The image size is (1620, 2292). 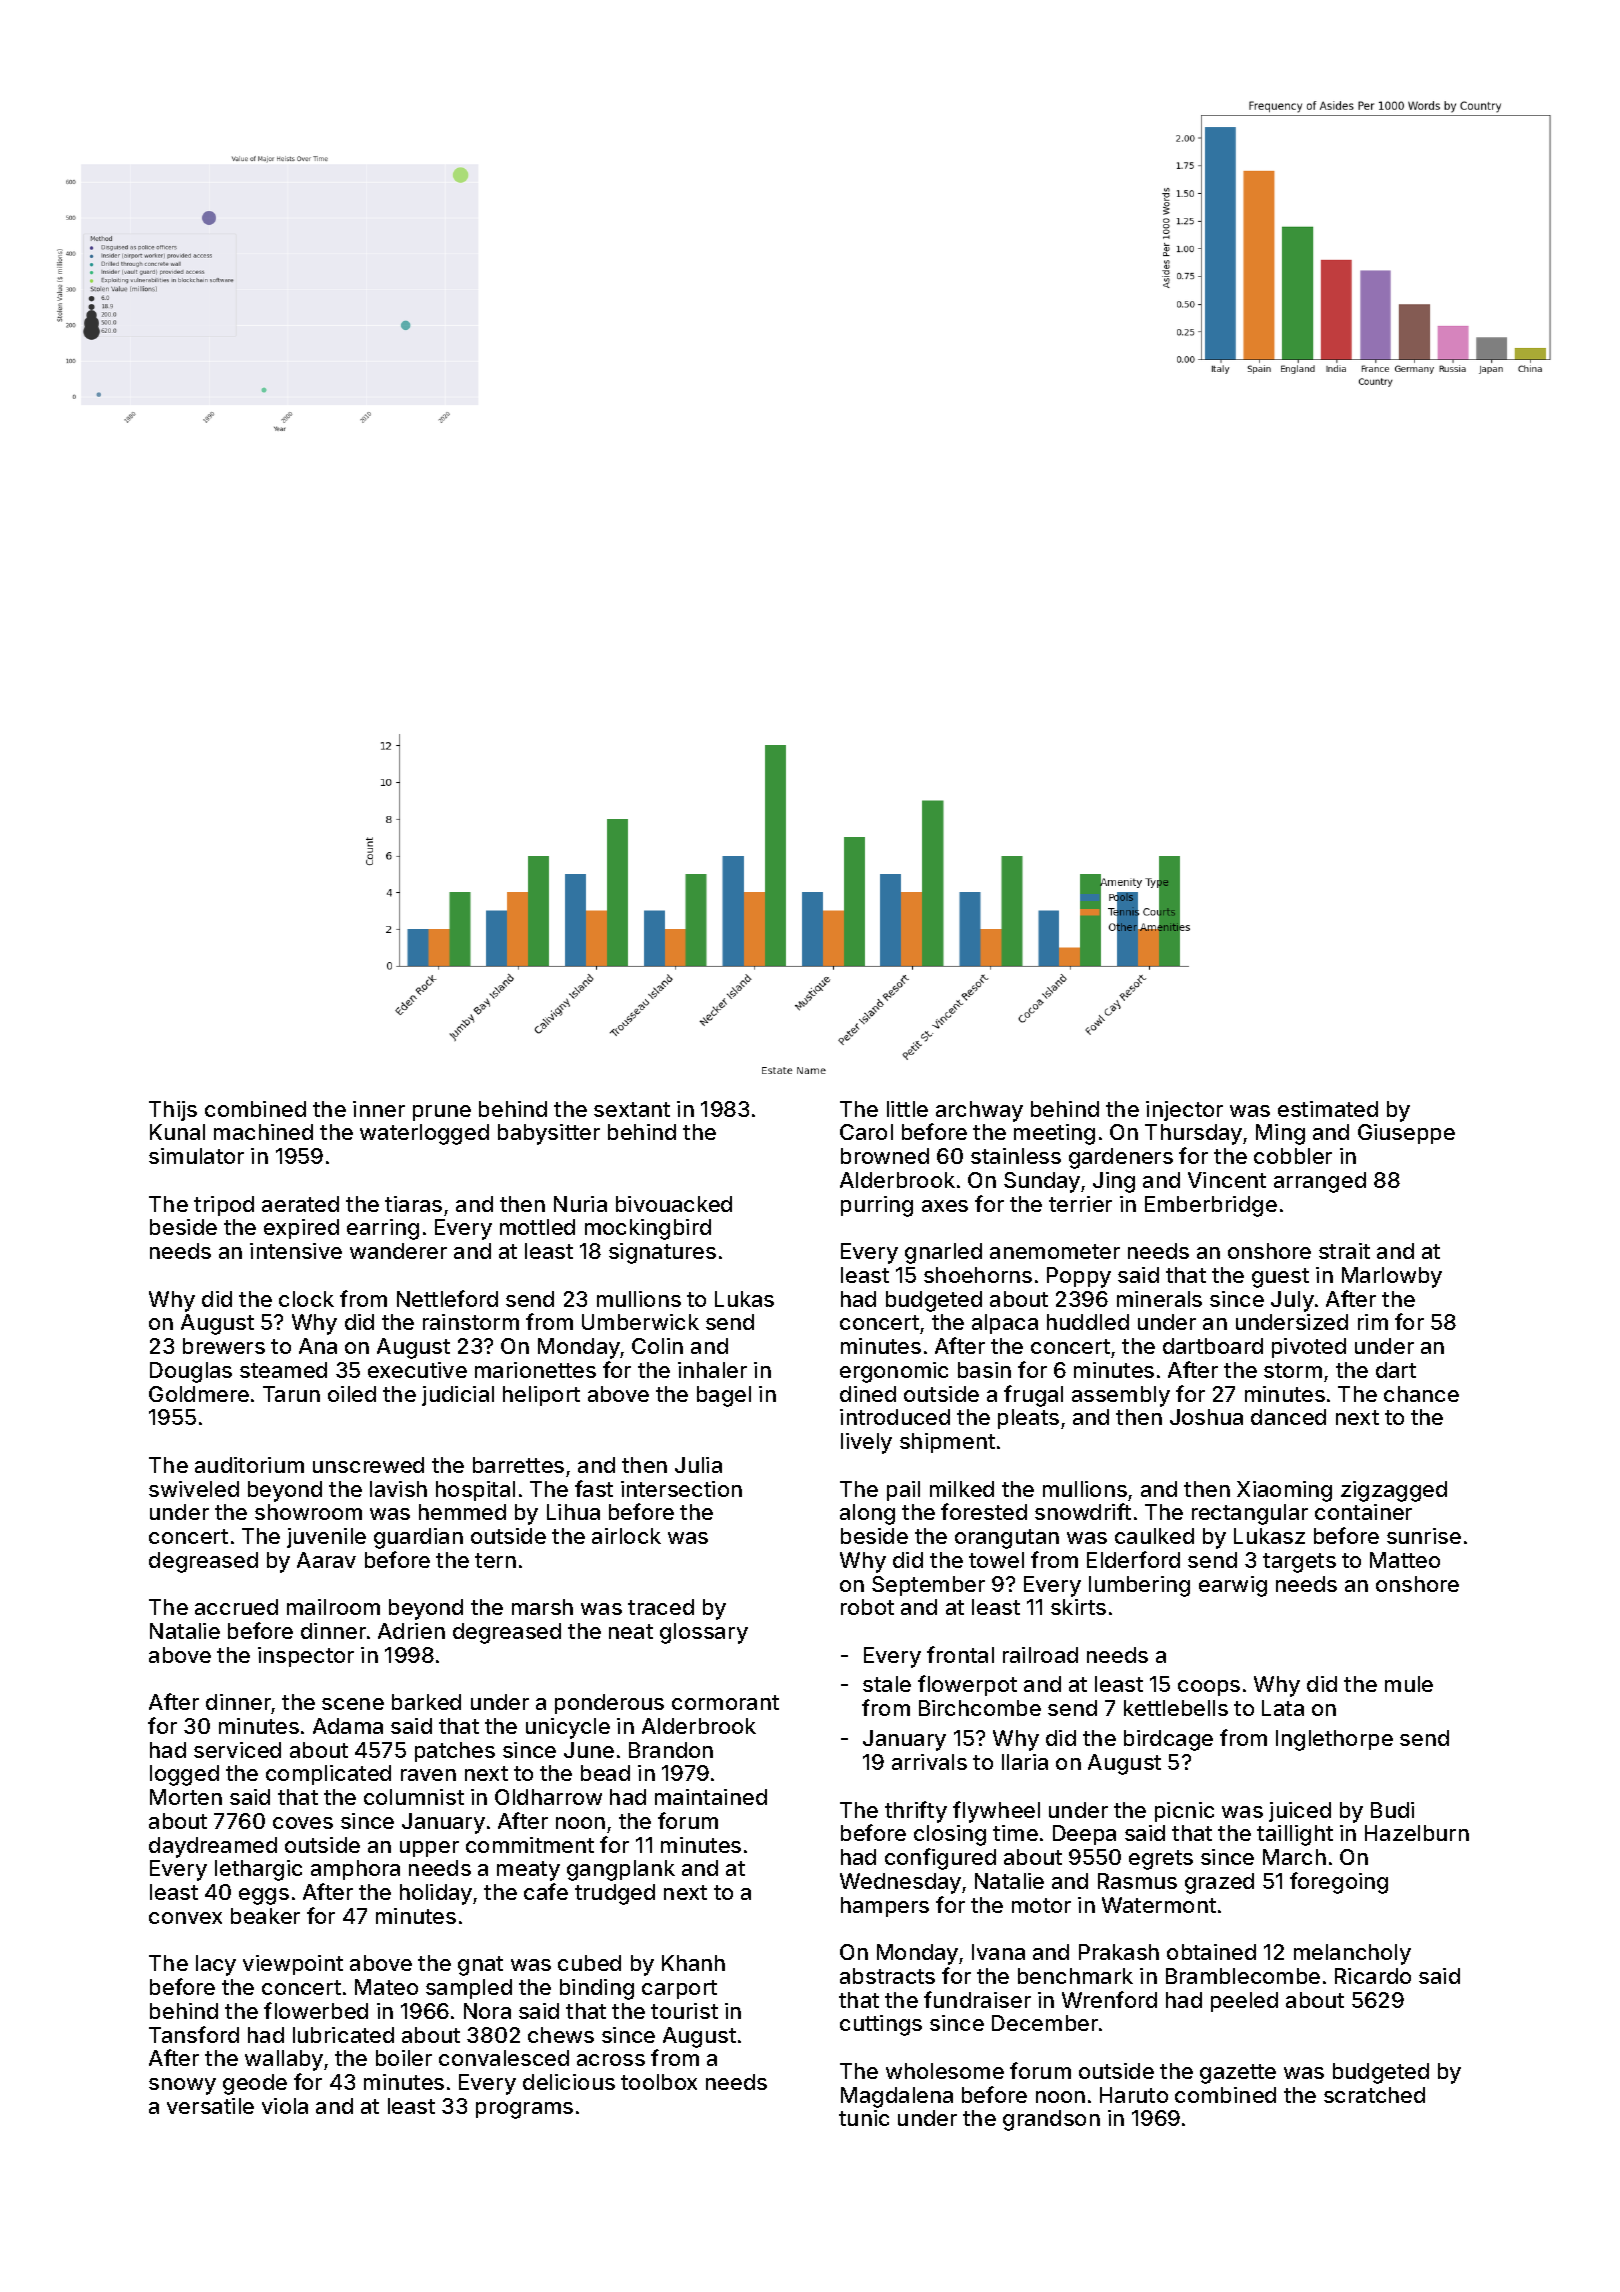 I want to click on aerated, so click(x=300, y=1204).
